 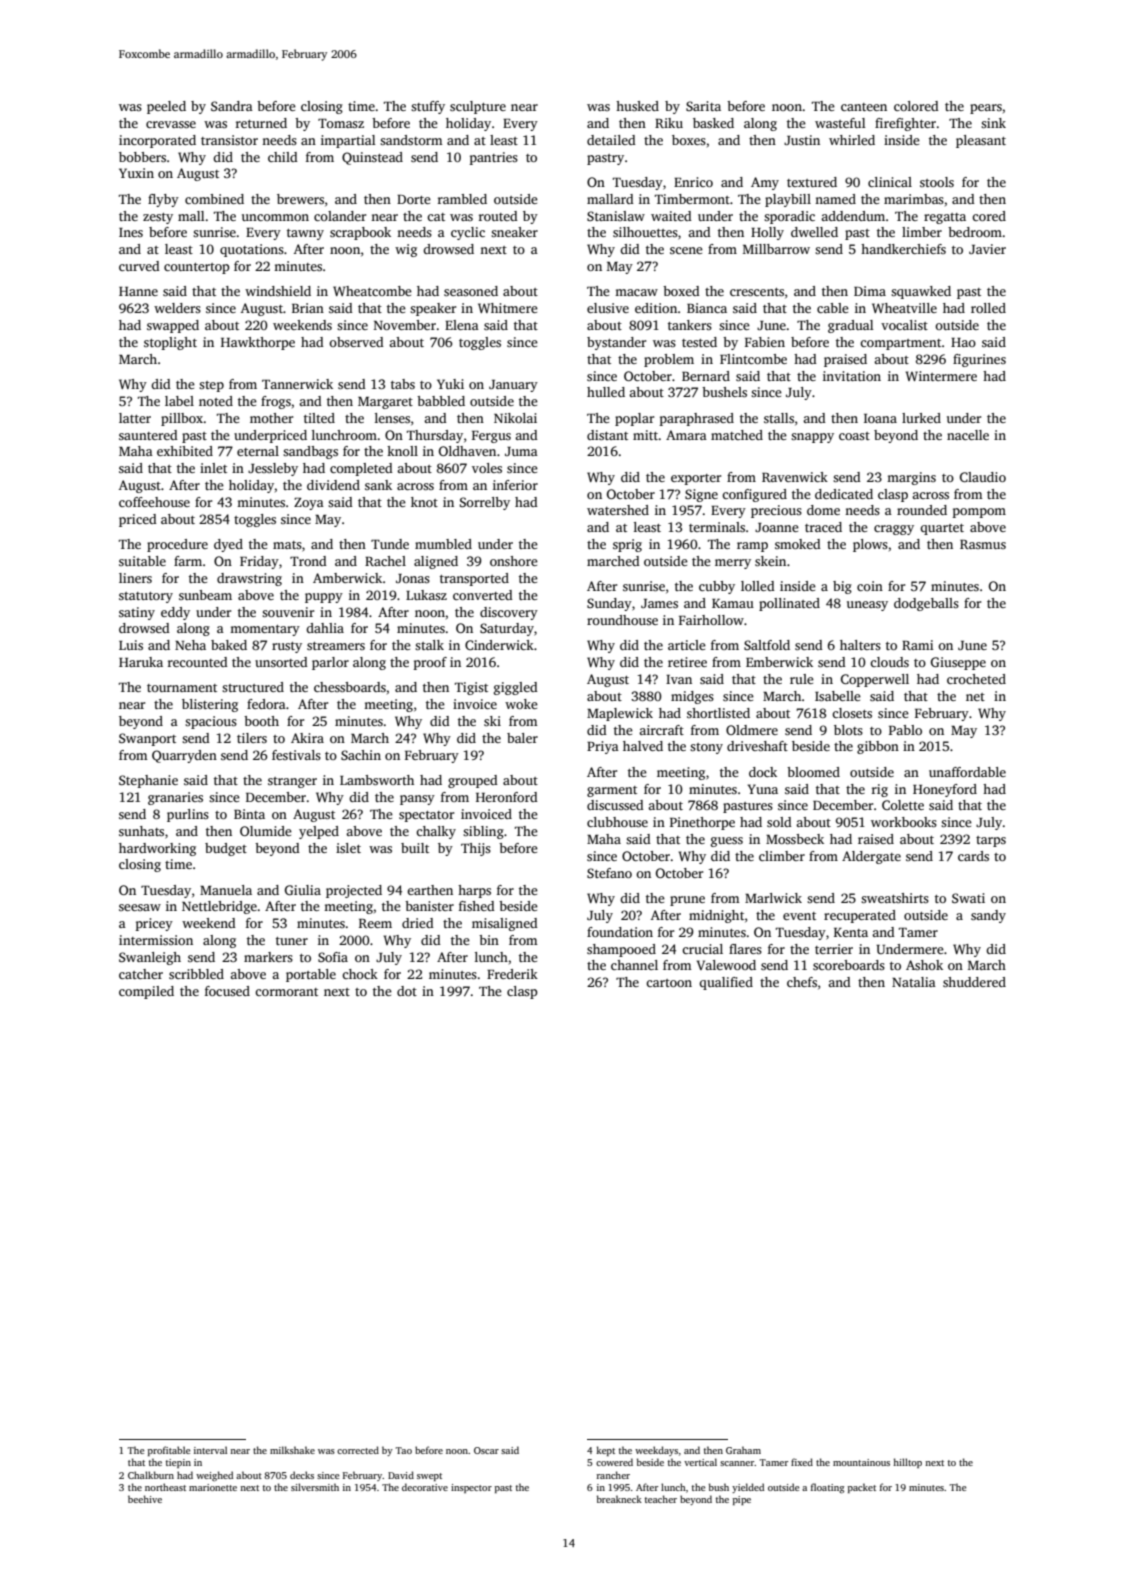 I want to click on marionette, so click(x=213, y=1487).
